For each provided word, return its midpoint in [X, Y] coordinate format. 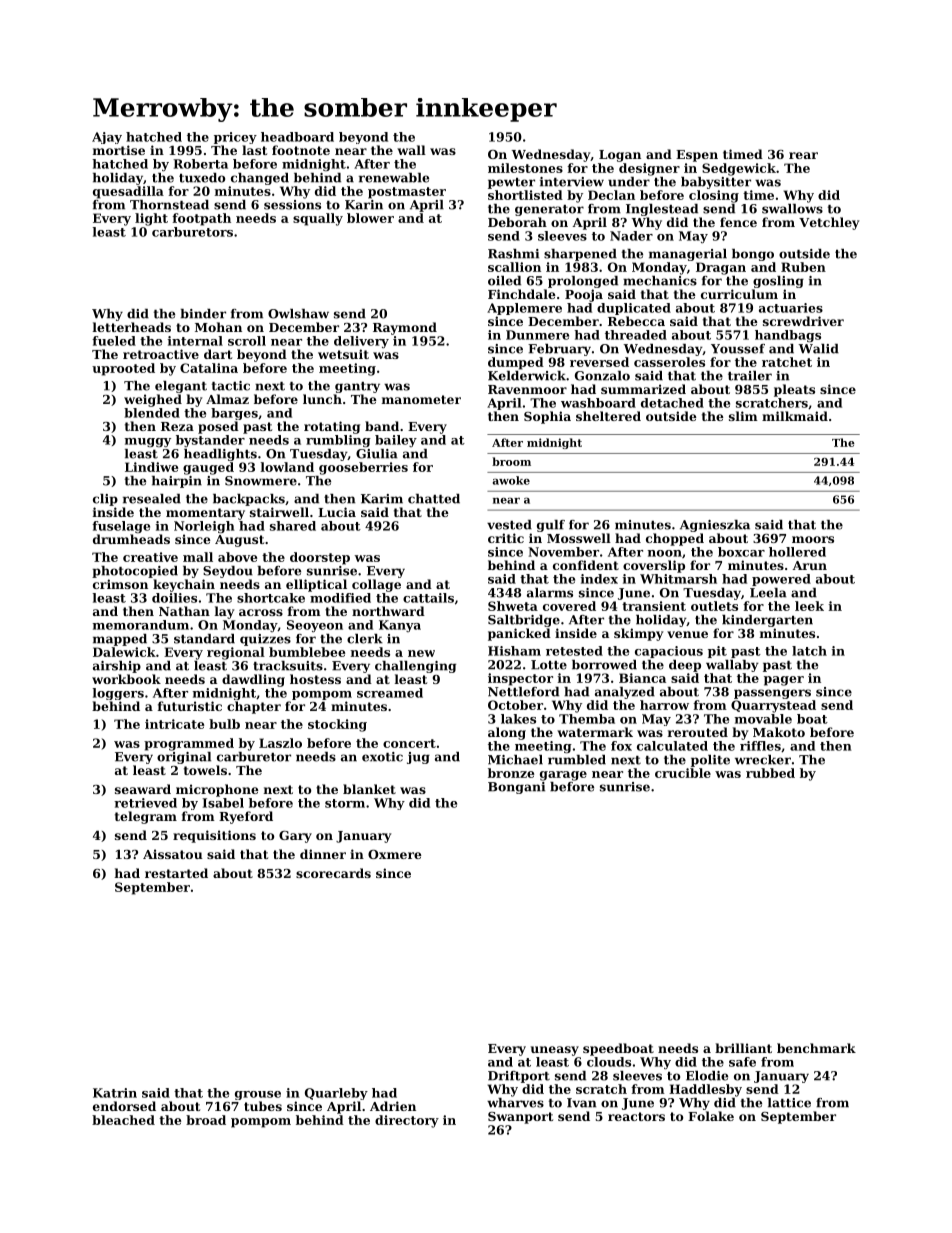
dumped [516, 363]
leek [809, 606]
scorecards [333, 873]
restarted [176, 873]
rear [803, 155]
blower [370, 218]
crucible [683, 773]
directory [407, 1121]
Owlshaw [298, 314]
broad [206, 1120]
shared [293, 526]
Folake [711, 1116]
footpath [201, 219]
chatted [434, 499]
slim [743, 416]
